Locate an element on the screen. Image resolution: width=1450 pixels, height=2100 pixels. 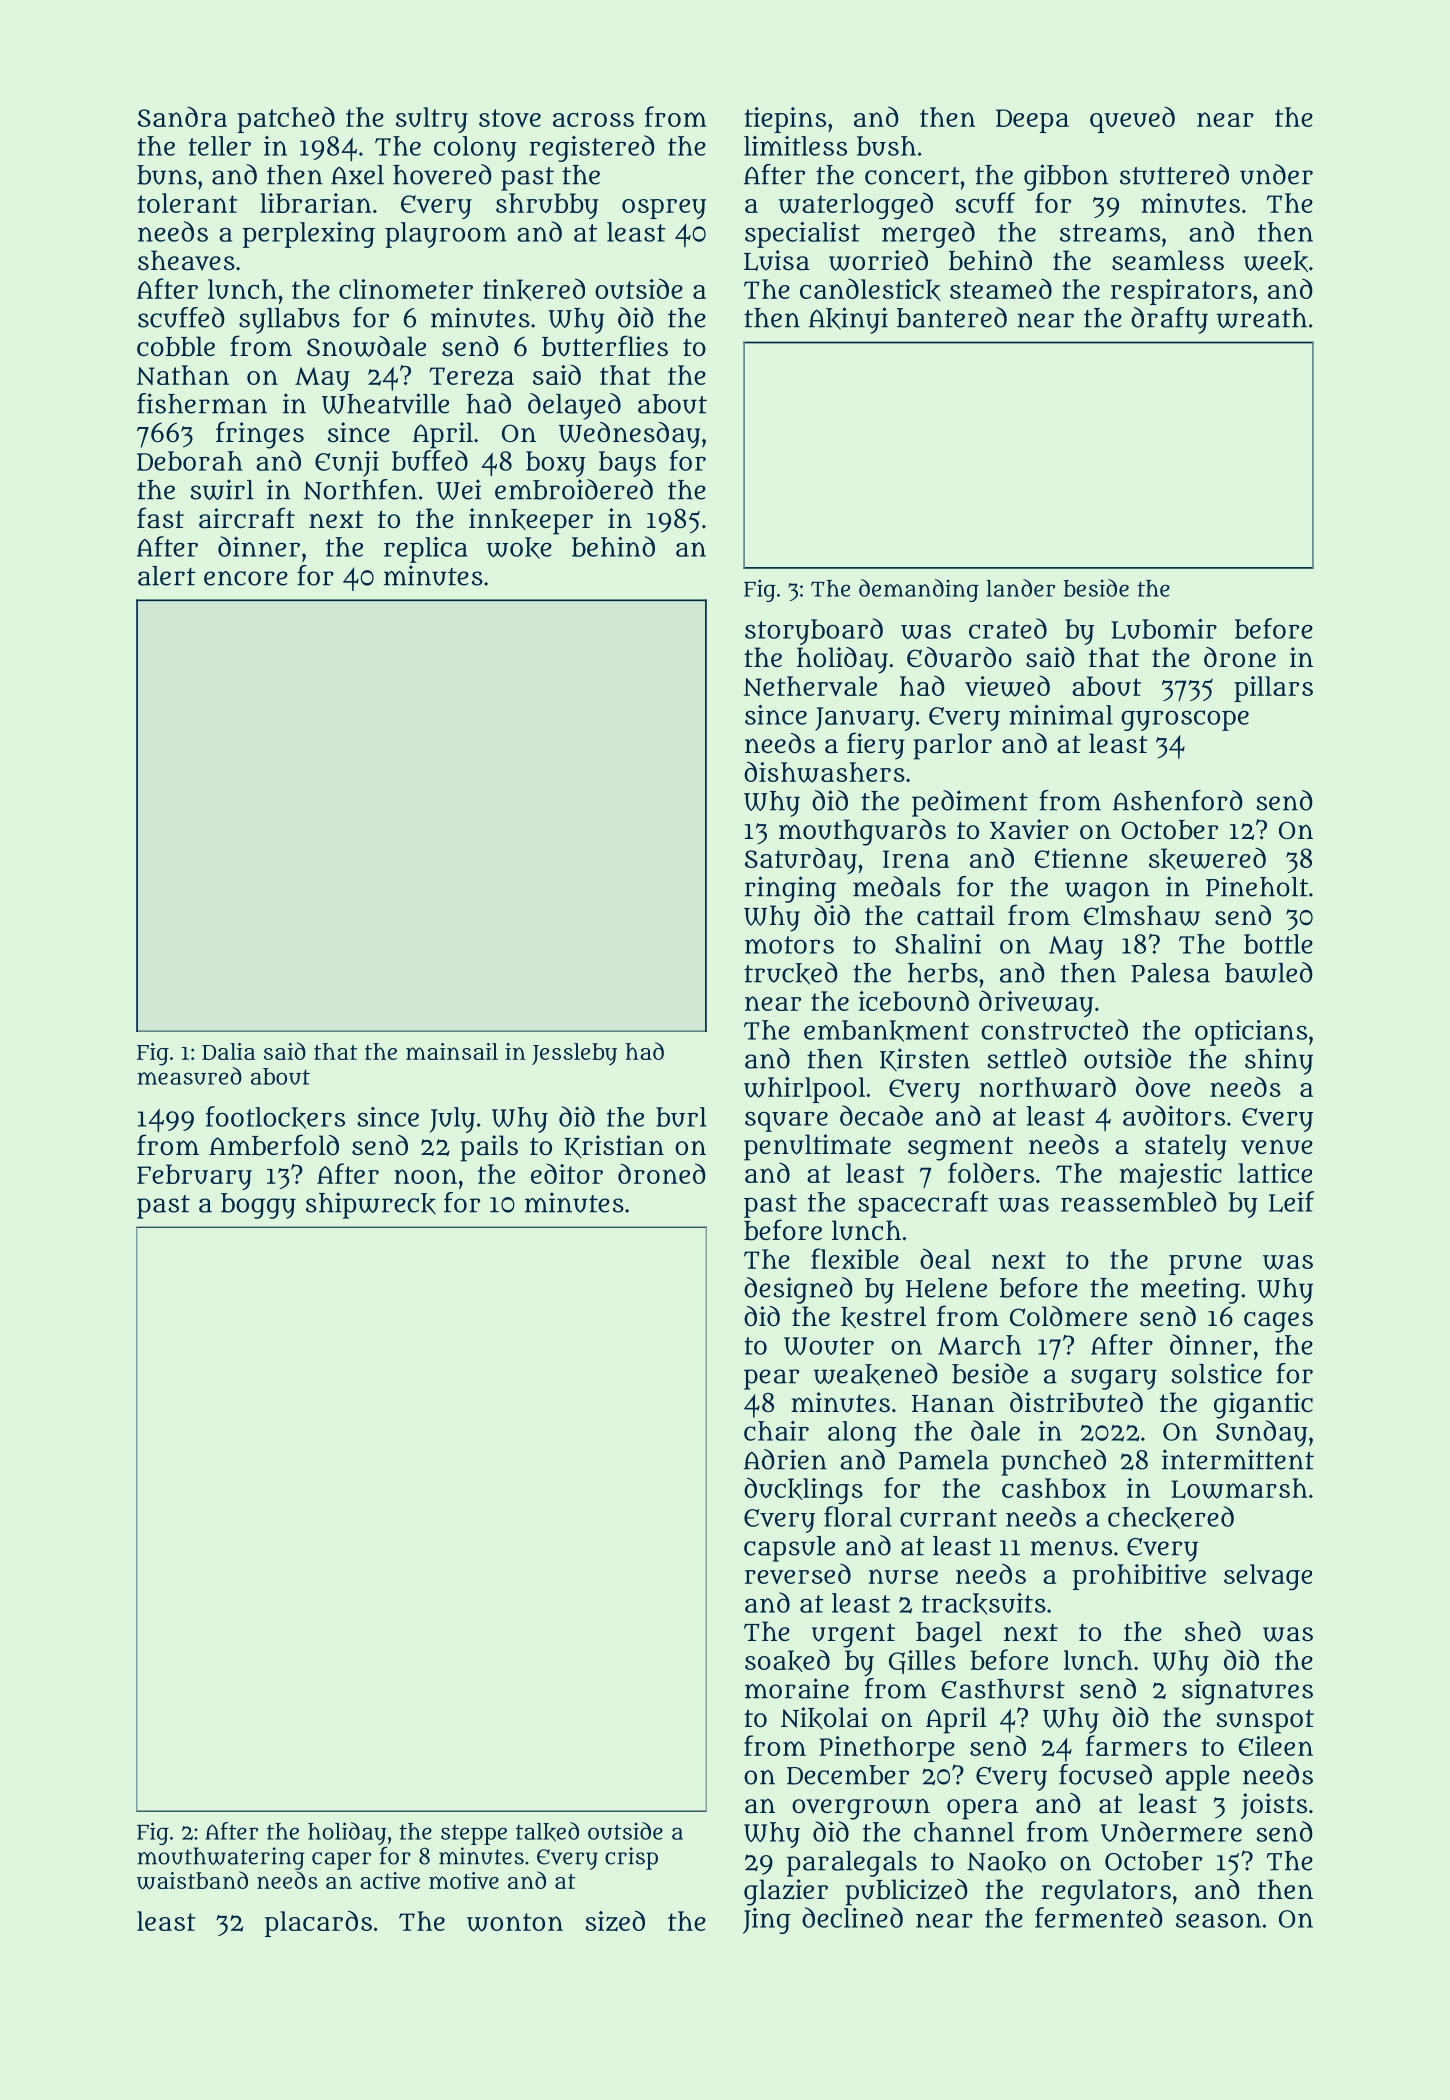
mouthwatering is located at coordinates (221, 1858).
